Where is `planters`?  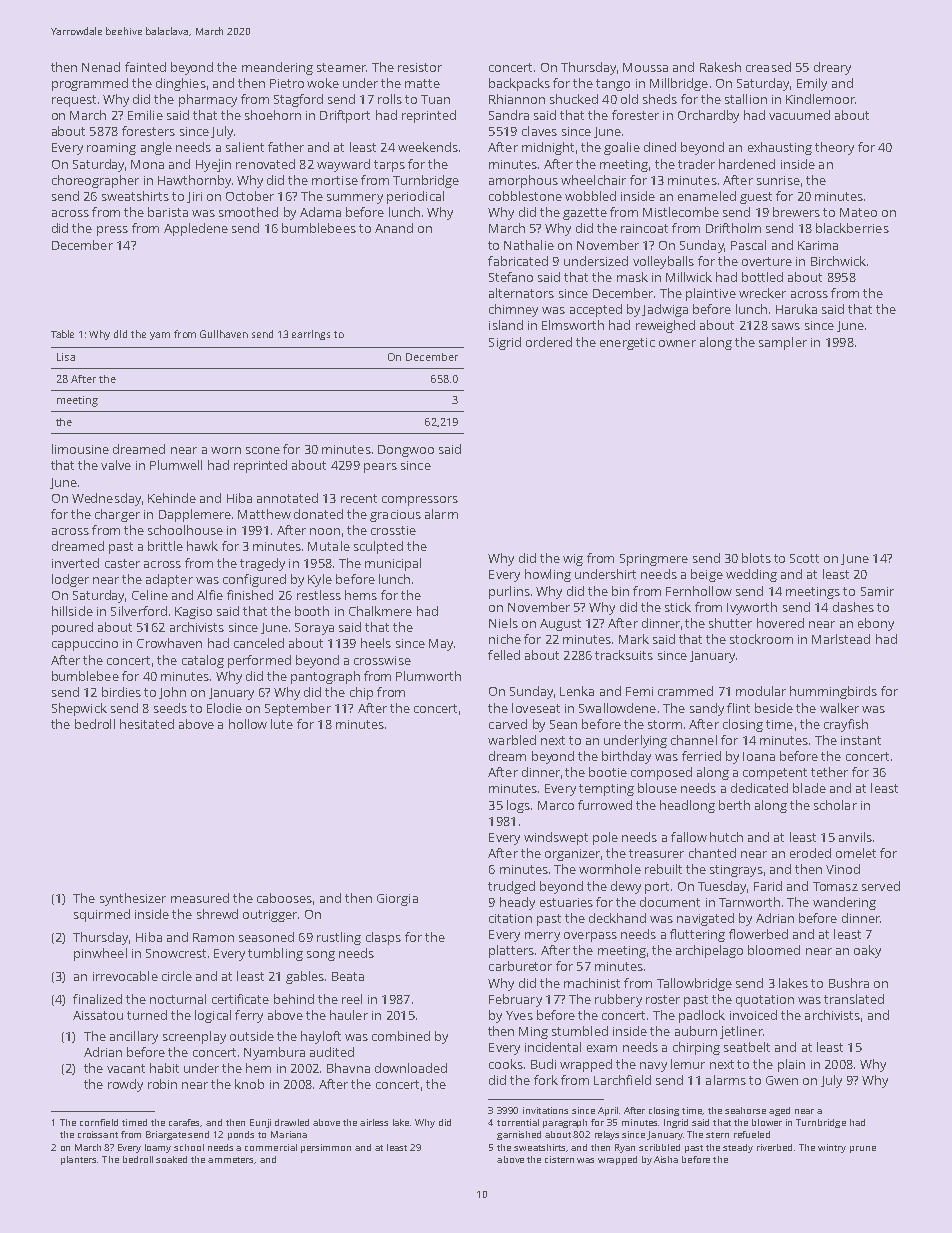 planters is located at coordinates (78, 1160).
